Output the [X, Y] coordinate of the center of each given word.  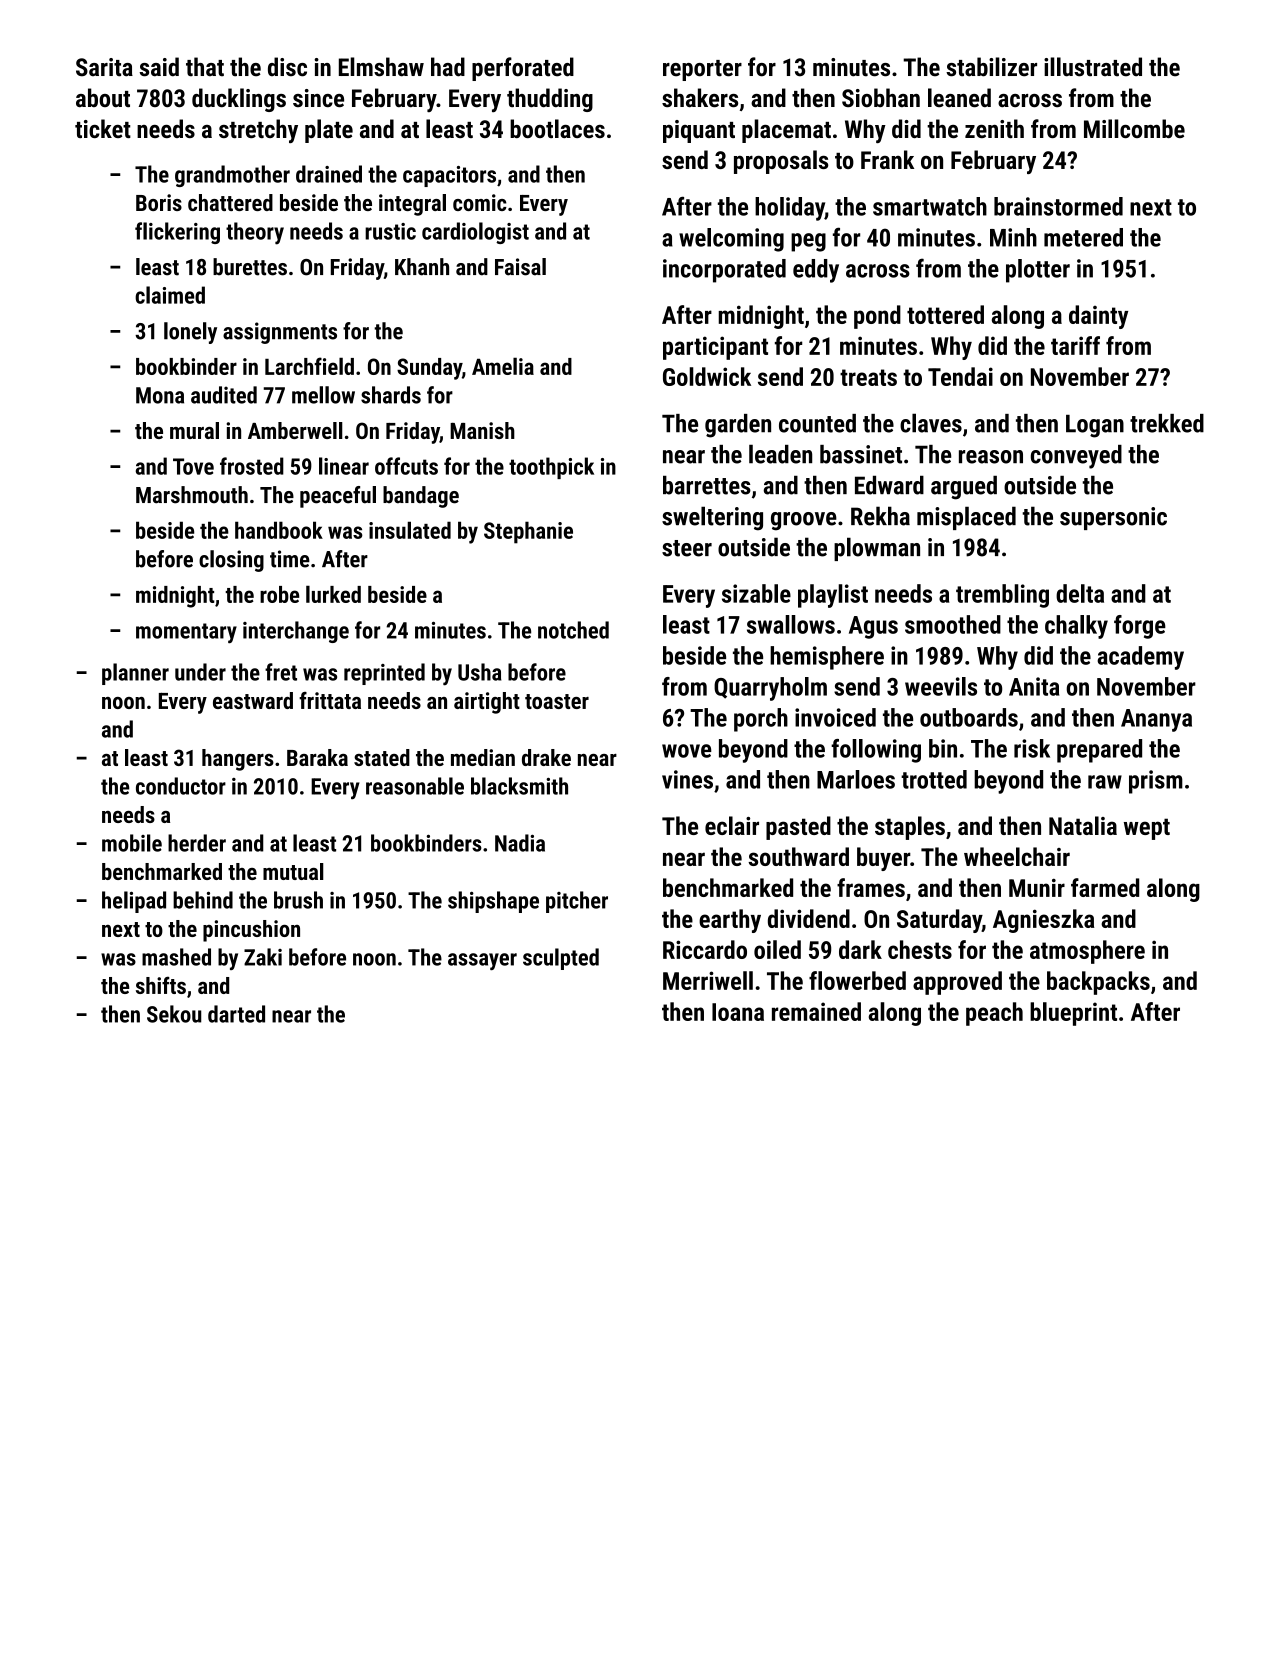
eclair [732, 825]
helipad [134, 902]
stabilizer [991, 67]
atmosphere [1087, 952]
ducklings [239, 100]
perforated [523, 69]
